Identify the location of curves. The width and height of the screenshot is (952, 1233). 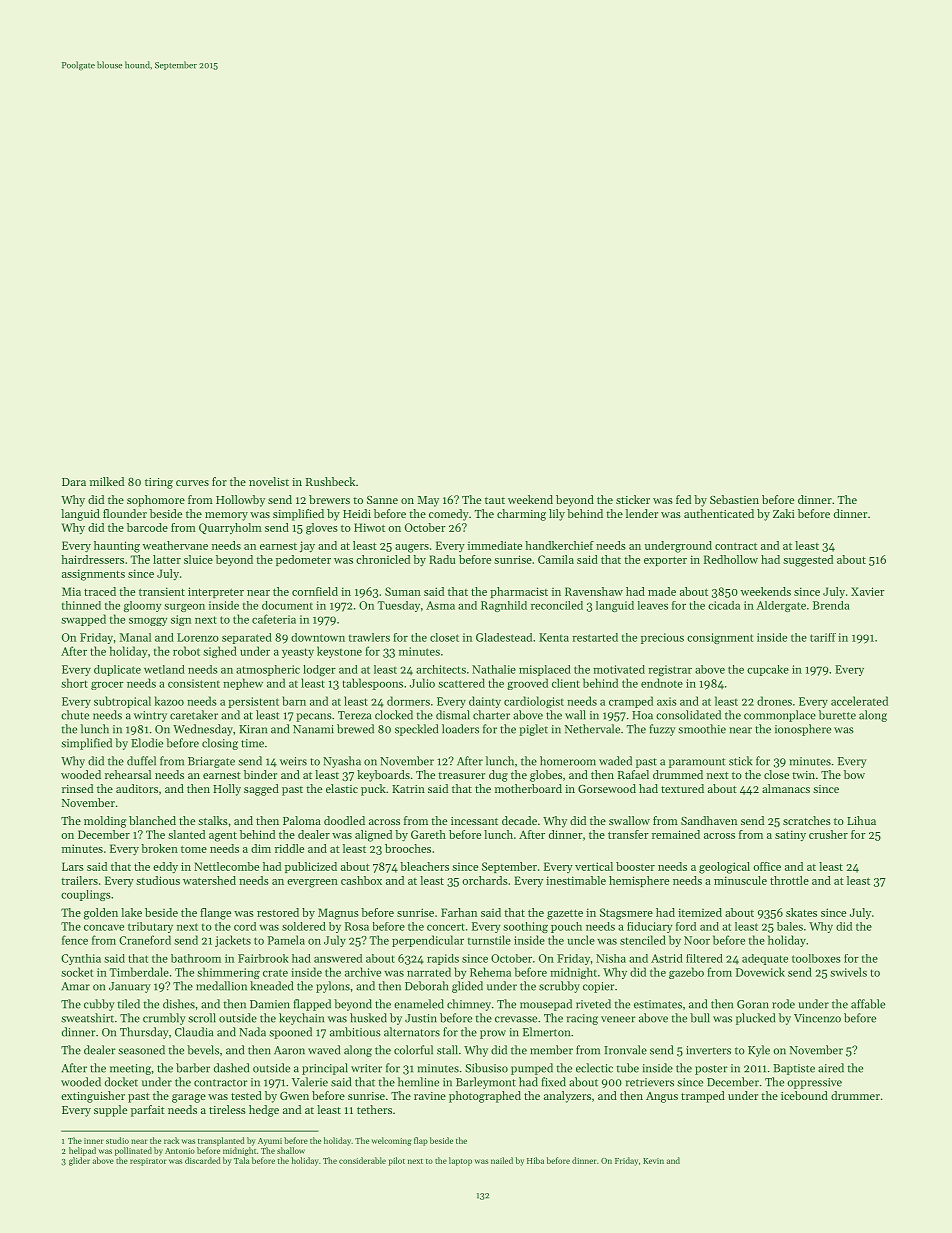
(192, 483).
